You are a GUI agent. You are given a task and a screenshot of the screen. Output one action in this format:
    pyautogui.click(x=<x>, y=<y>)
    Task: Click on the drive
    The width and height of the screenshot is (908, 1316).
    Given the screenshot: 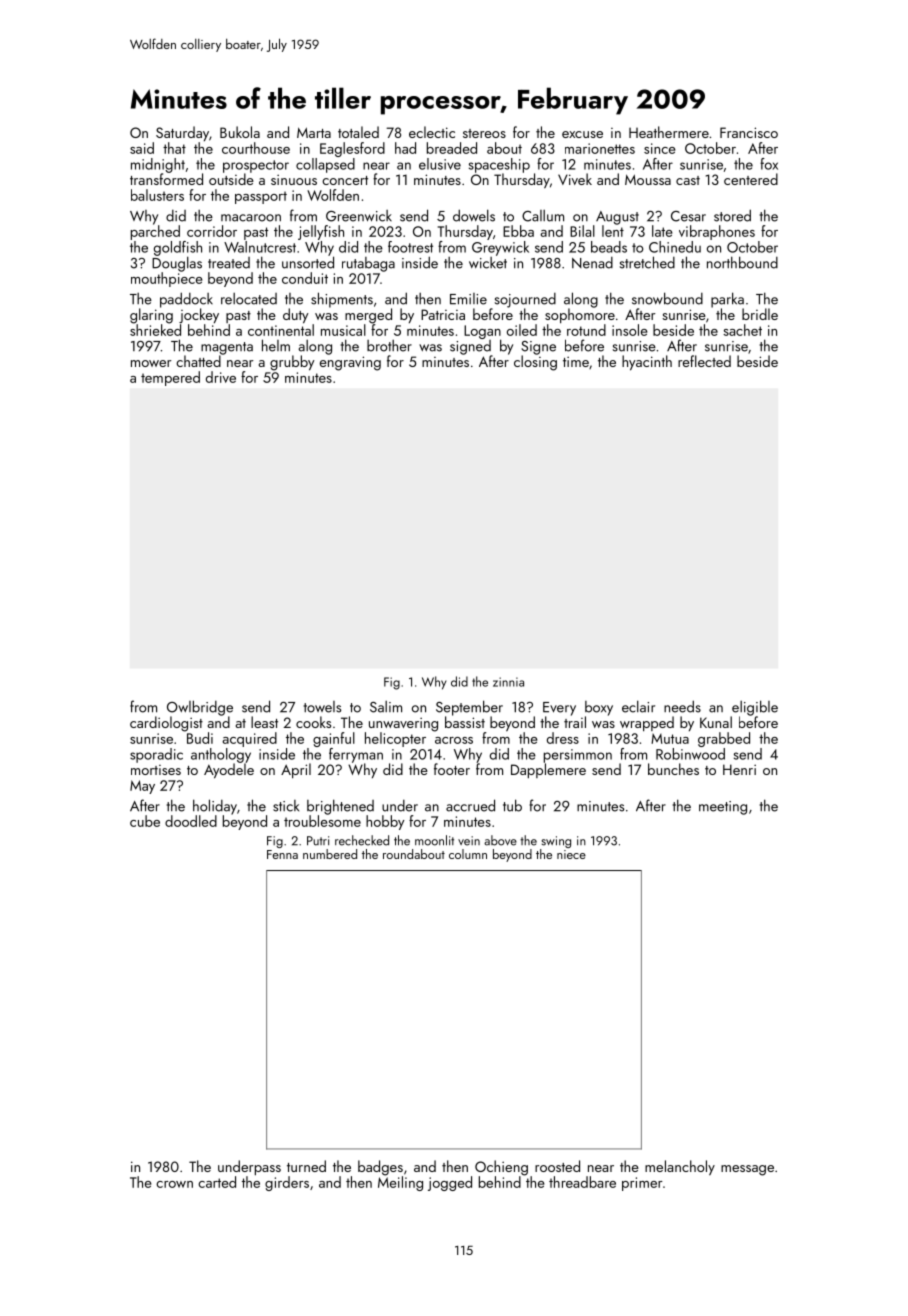 What is the action you would take?
    pyautogui.click(x=221, y=377)
